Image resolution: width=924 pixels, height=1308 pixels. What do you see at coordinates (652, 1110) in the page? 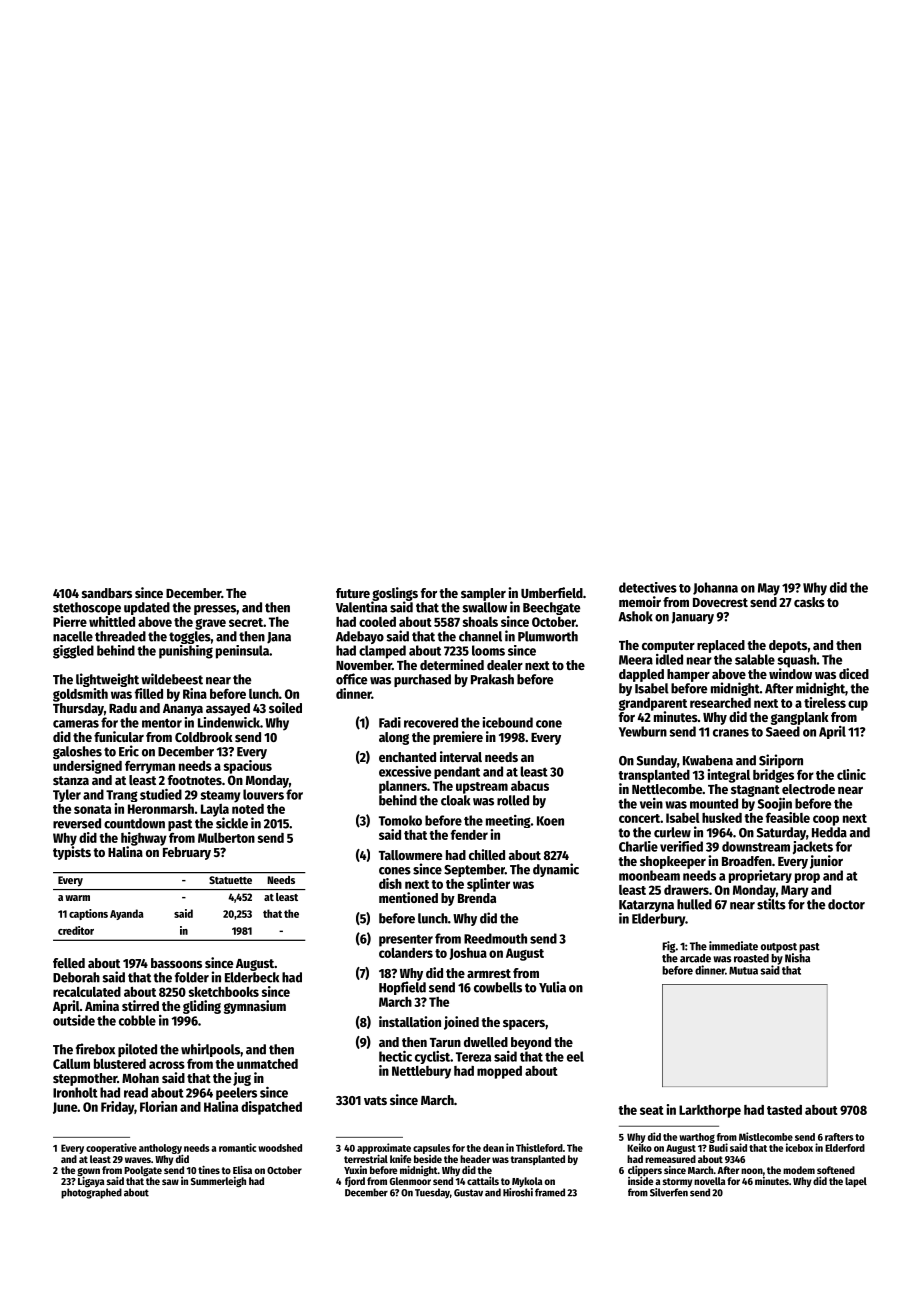
I see `seat` at bounding box center [652, 1110].
